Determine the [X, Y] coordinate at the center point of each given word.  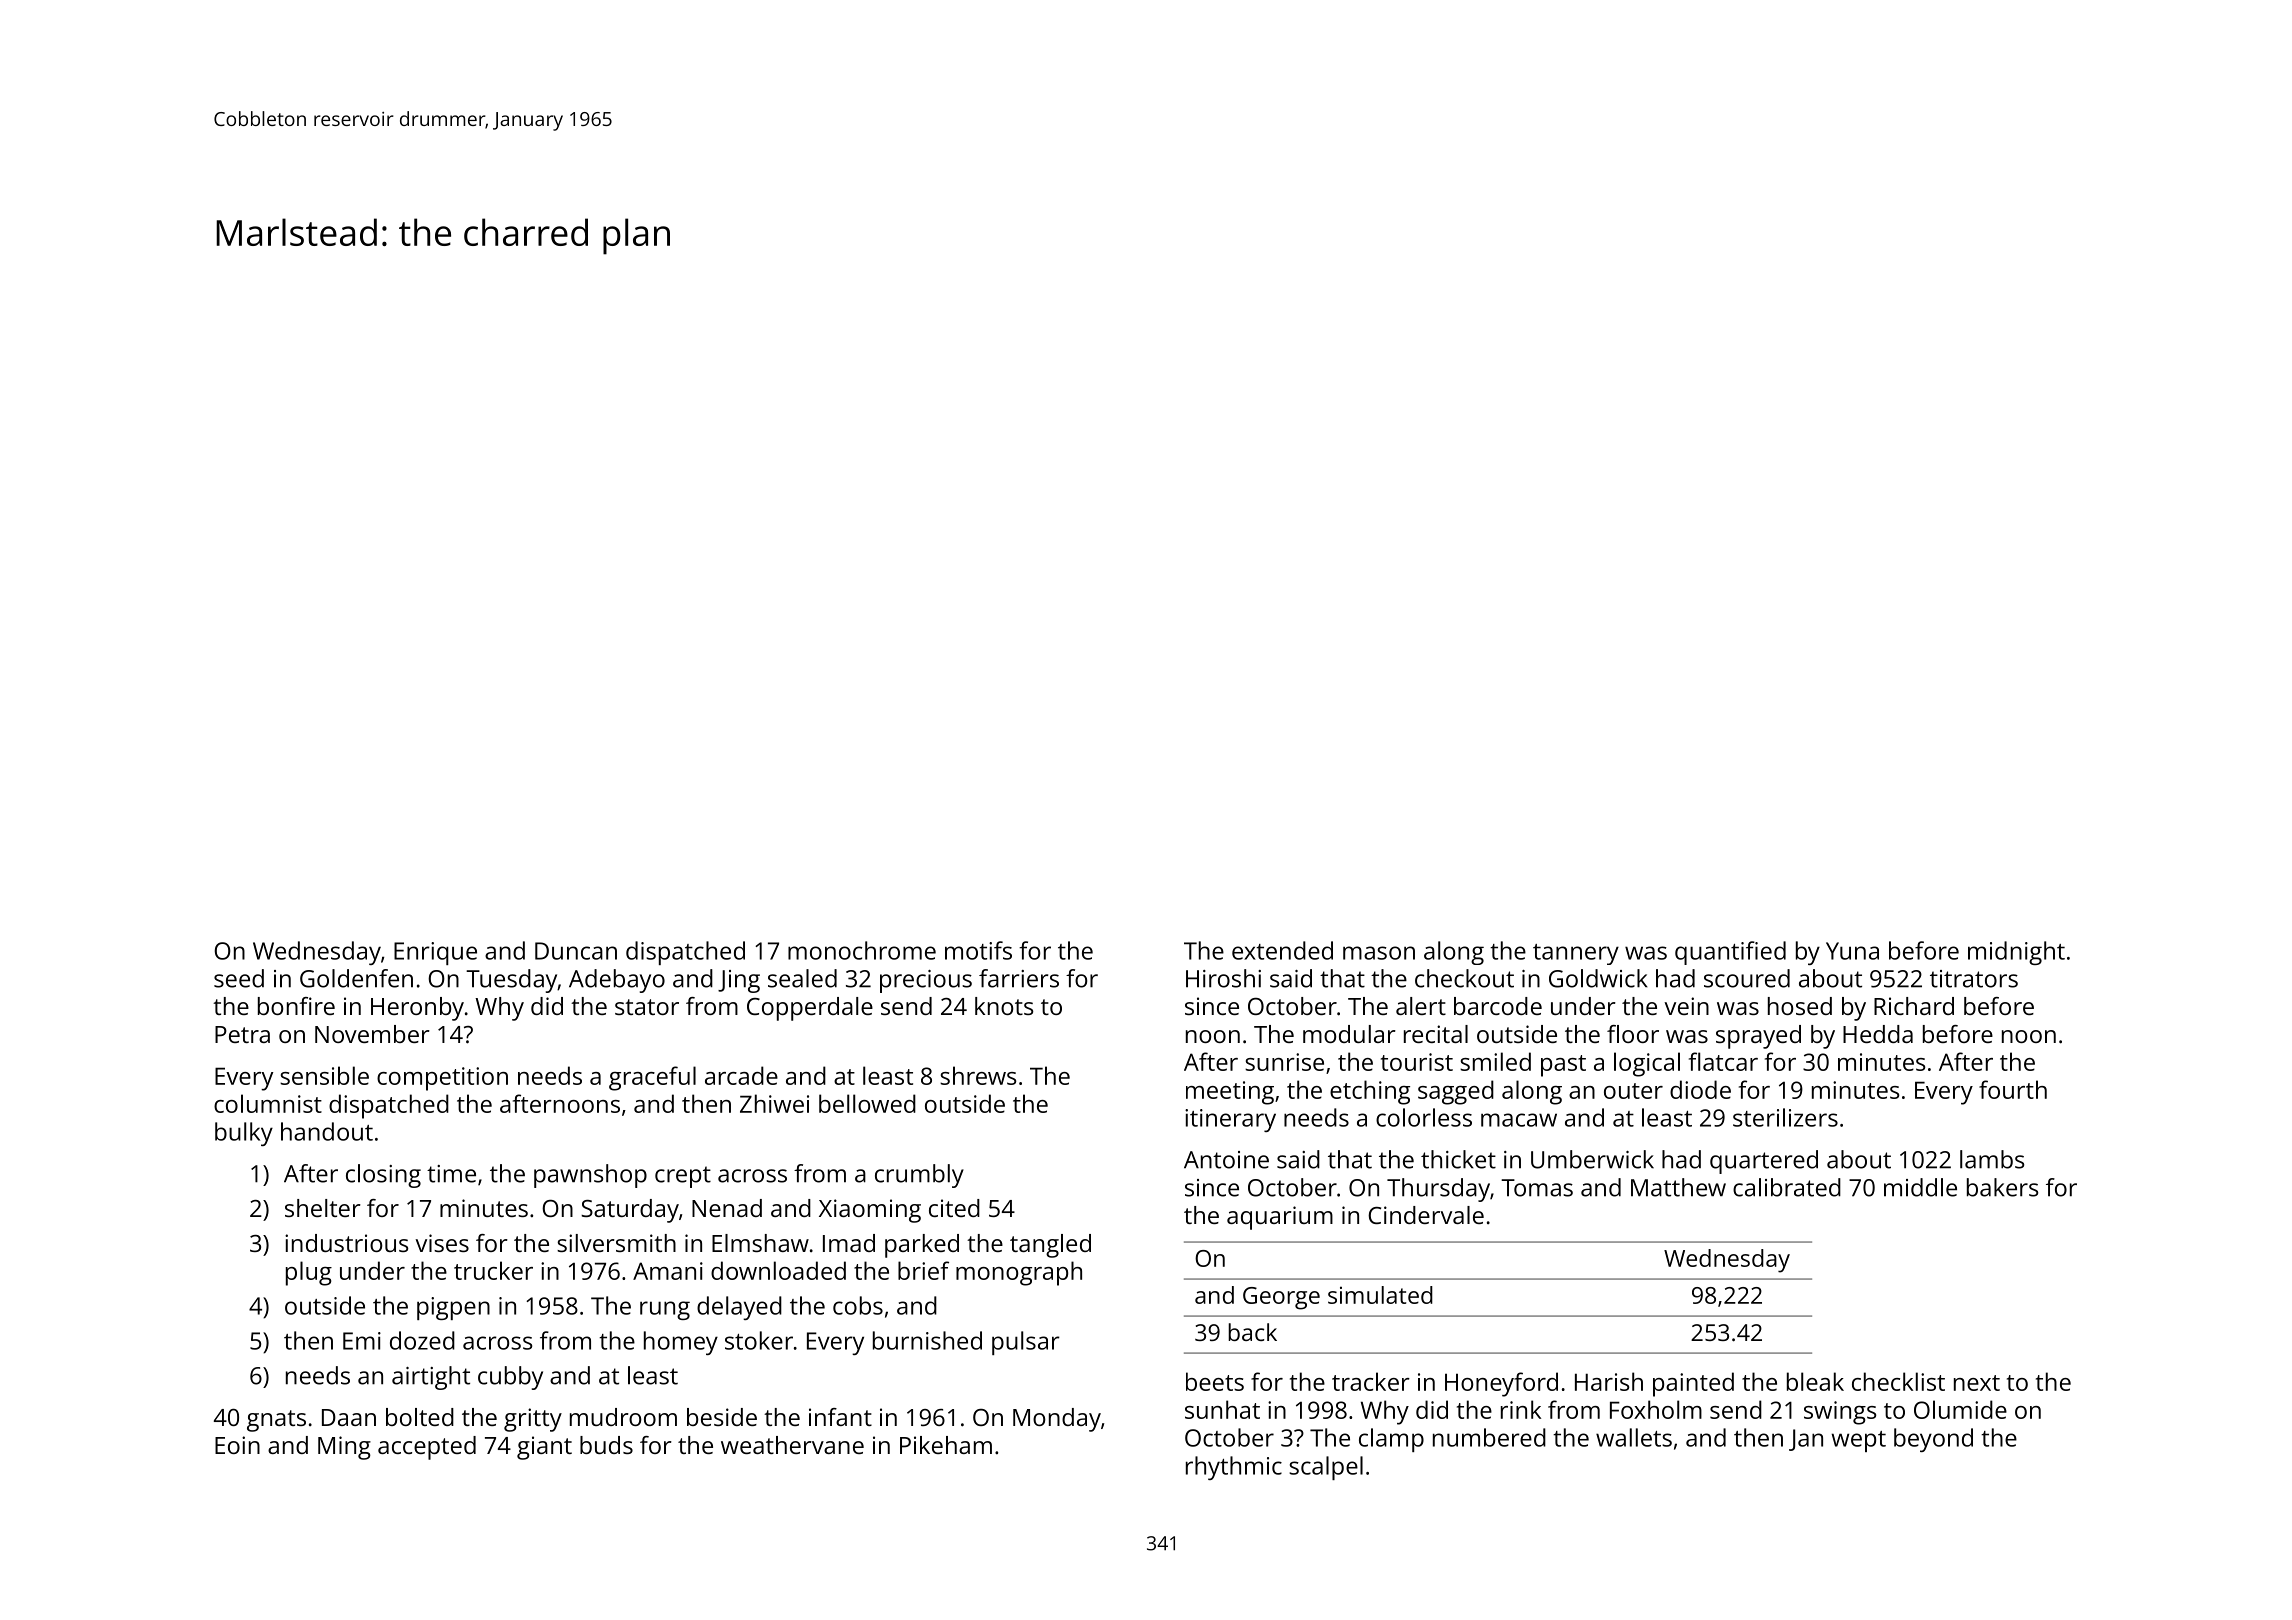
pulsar [1026, 1343]
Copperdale [810, 1009]
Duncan [576, 951]
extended [1282, 950]
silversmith [616, 1243]
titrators [1974, 979]
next [1977, 1383]
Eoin [237, 1445]
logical [1647, 1064]
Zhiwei [774, 1103]
